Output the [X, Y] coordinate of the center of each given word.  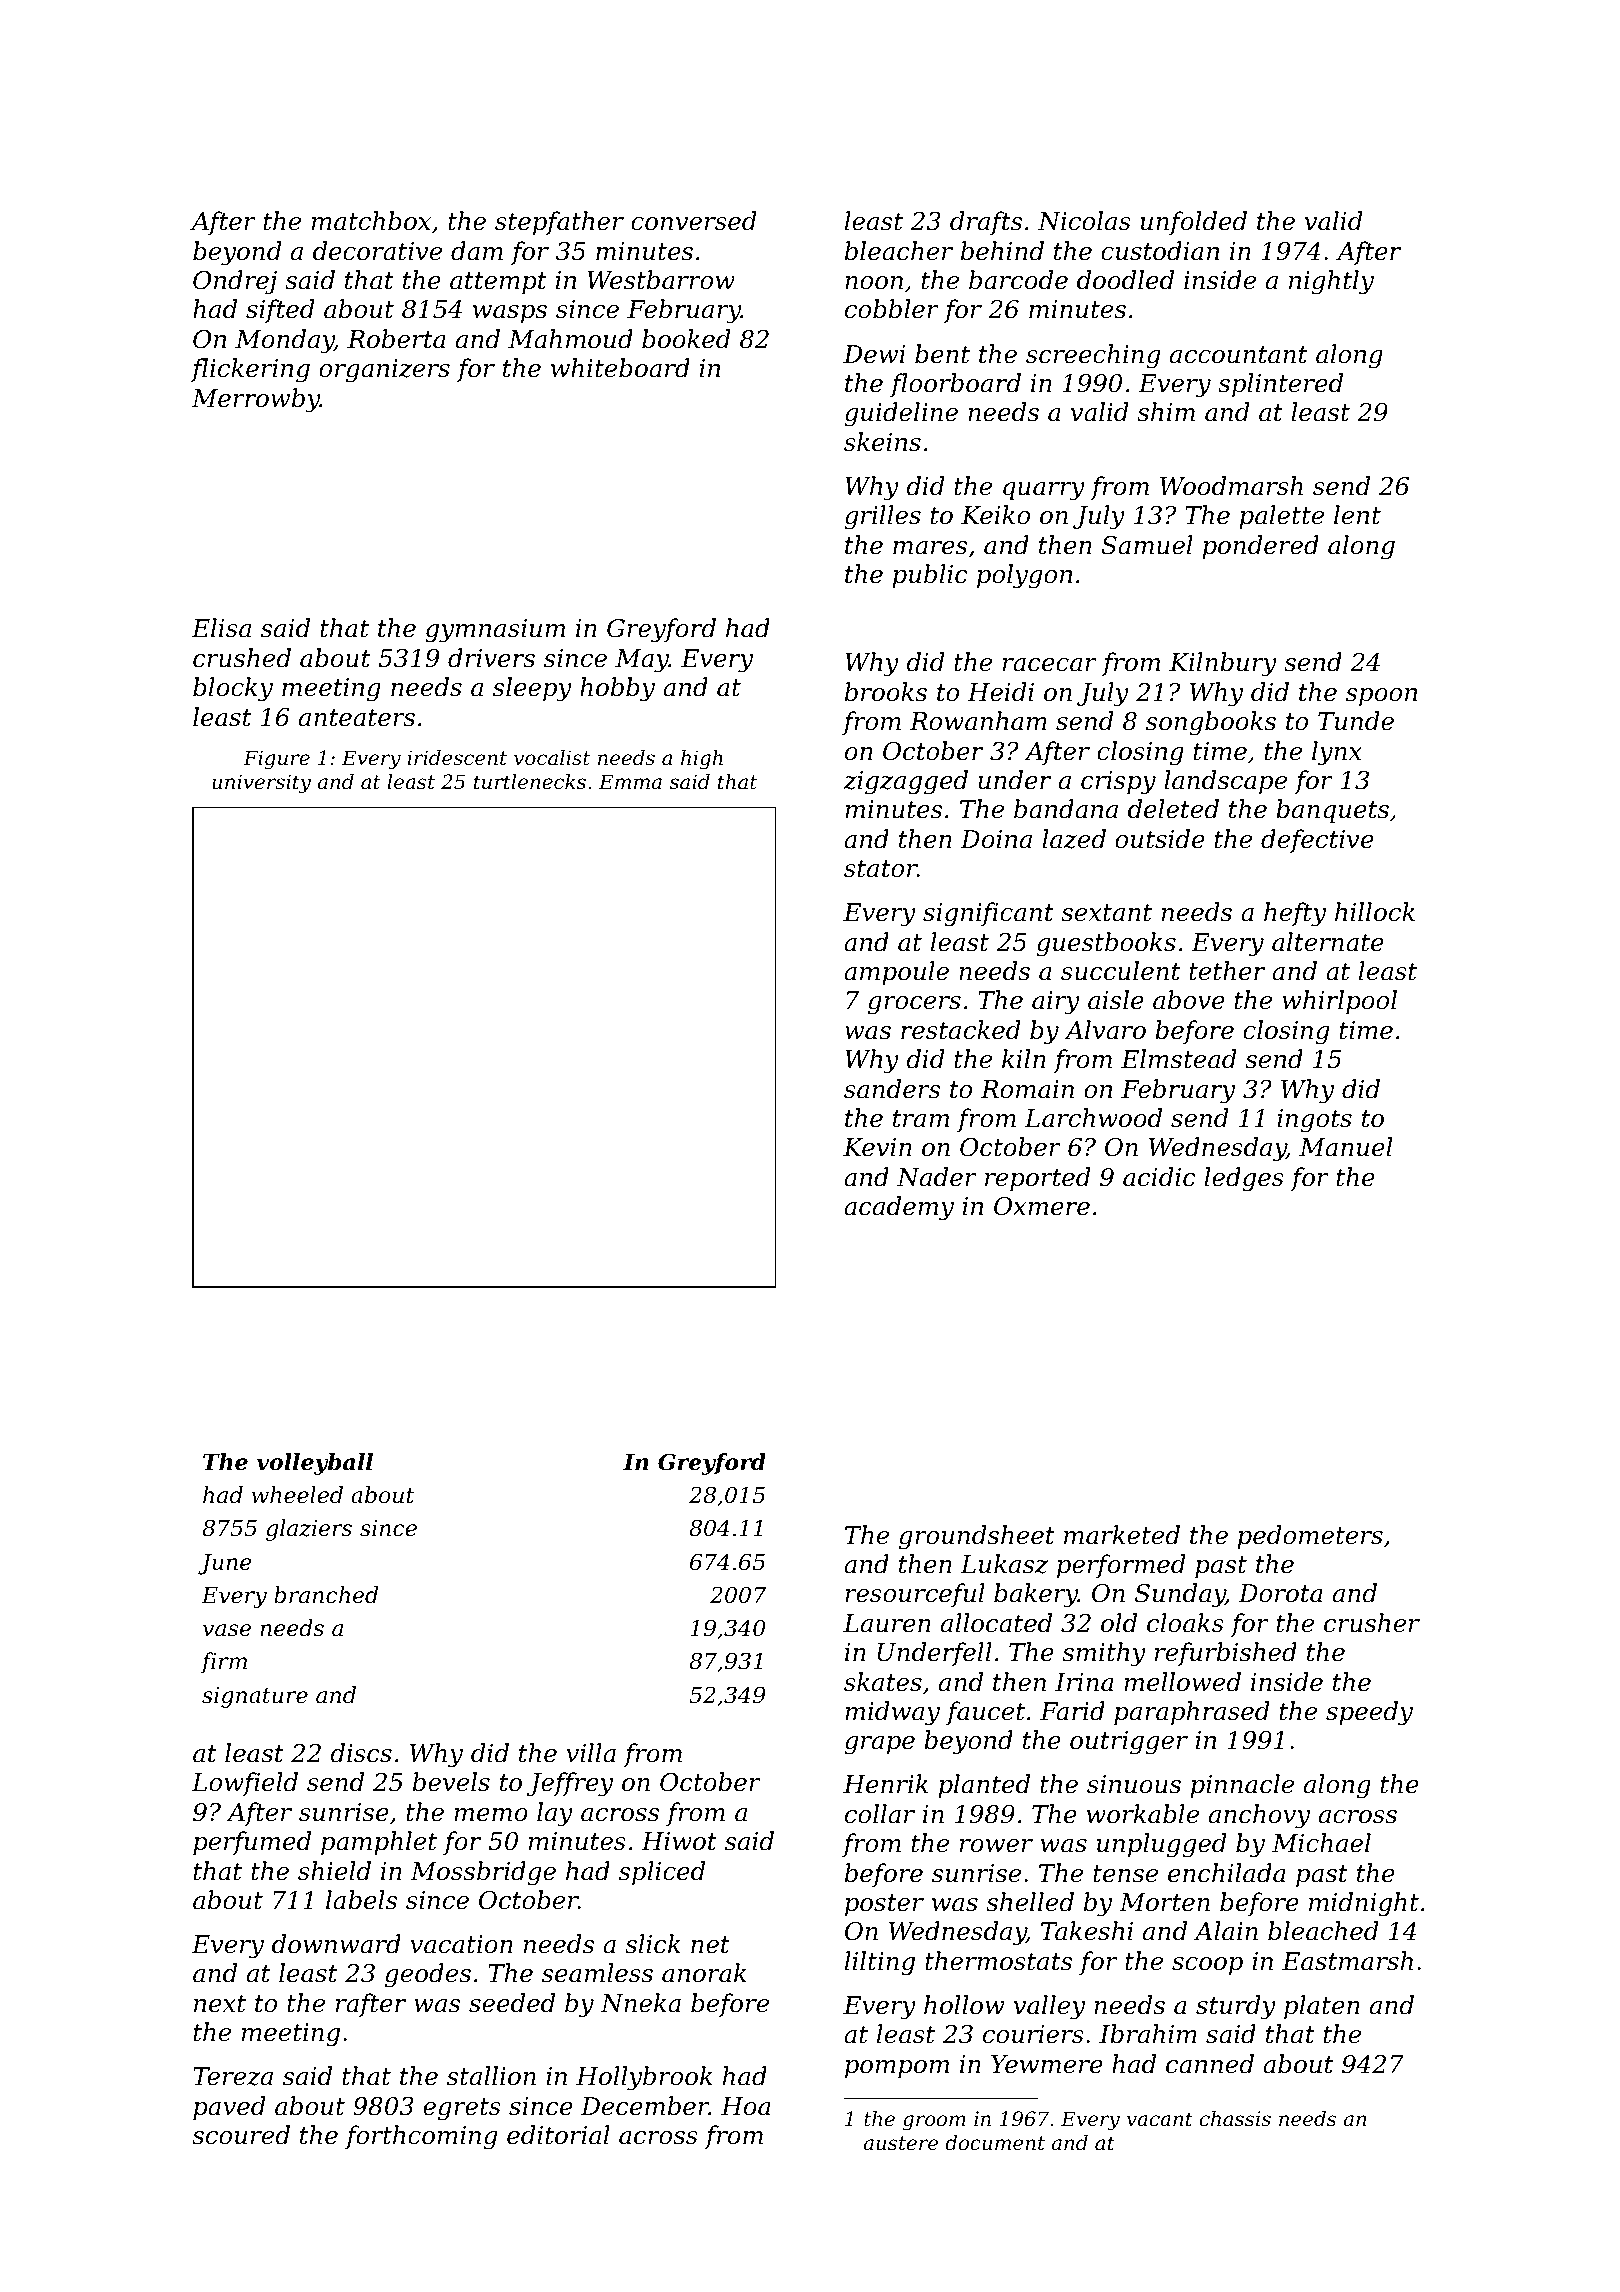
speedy [1369, 1713]
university [261, 784]
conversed [693, 221]
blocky [233, 689]
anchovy [1259, 1816]
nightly [1331, 282]
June [225, 1564]
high [702, 760]
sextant [1106, 913]
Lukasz [1004, 1564]
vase [227, 1630]
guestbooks [1106, 944]
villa [591, 1753]
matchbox [371, 221]
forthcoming [421, 2137]
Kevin [877, 1147]
